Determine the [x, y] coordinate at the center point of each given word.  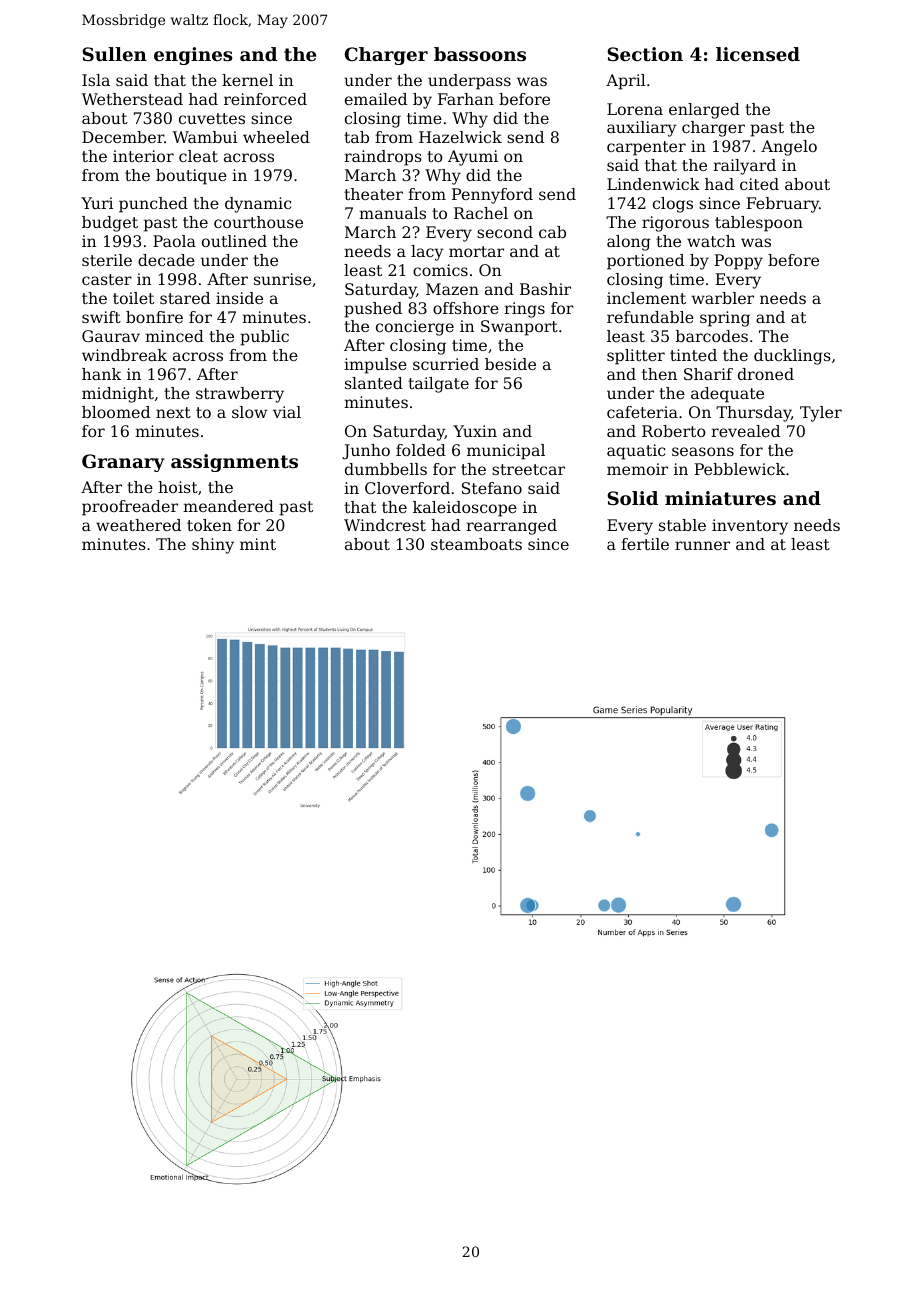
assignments [234, 463]
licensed [758, 54]
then [659, 374]
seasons [703, 451]
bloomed [116, 412]
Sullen [114, 54]
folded [421, 450]
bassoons [480, 54]
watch [711, 241]
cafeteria [642, 412]
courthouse [258, 222]
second [505, 232]
